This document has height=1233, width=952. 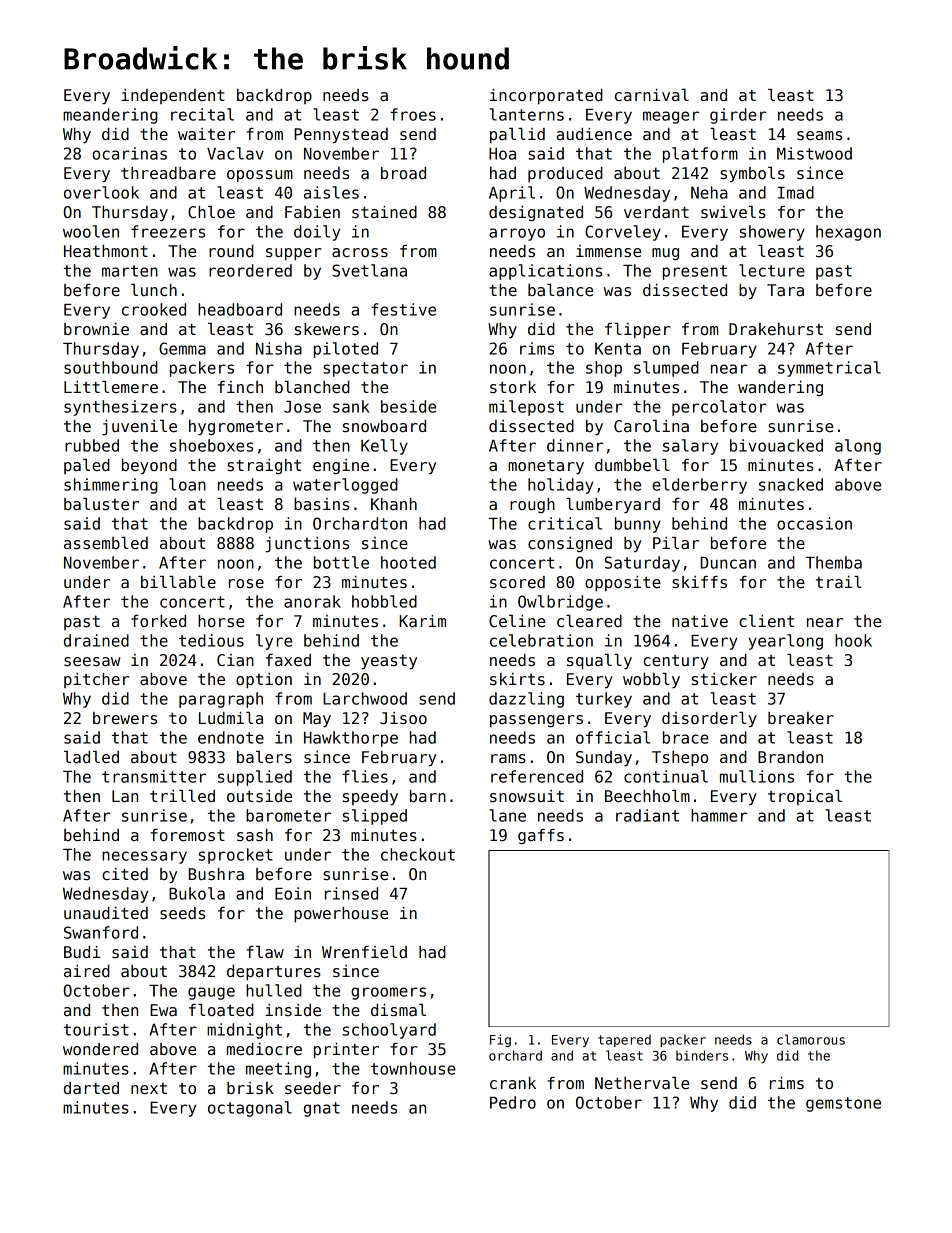 I want to click on Corveley, so click(x=623, y=233).
